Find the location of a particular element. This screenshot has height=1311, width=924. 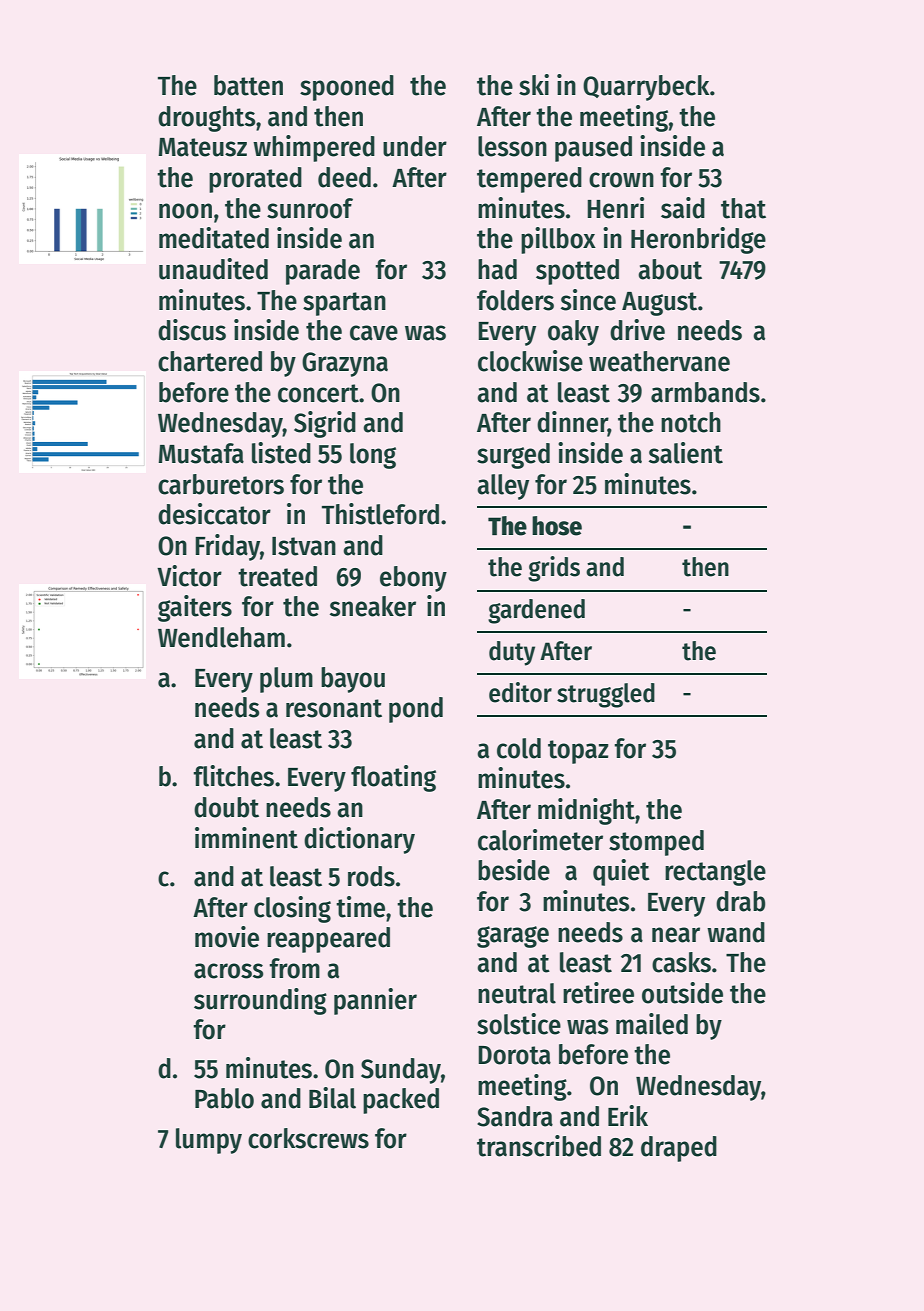

pond is located at coordinates (416, 710).
